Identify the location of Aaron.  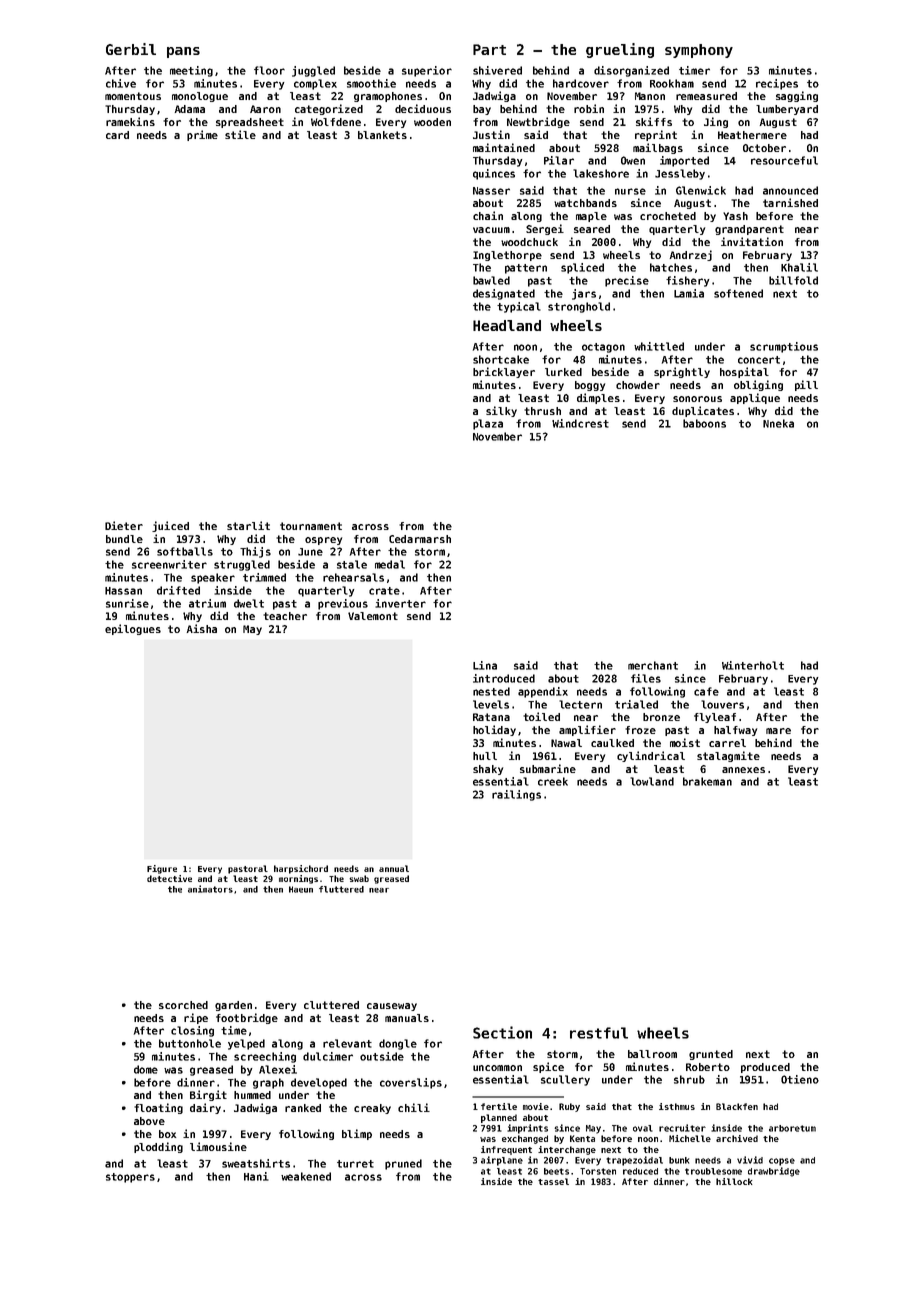
(265, 109).
